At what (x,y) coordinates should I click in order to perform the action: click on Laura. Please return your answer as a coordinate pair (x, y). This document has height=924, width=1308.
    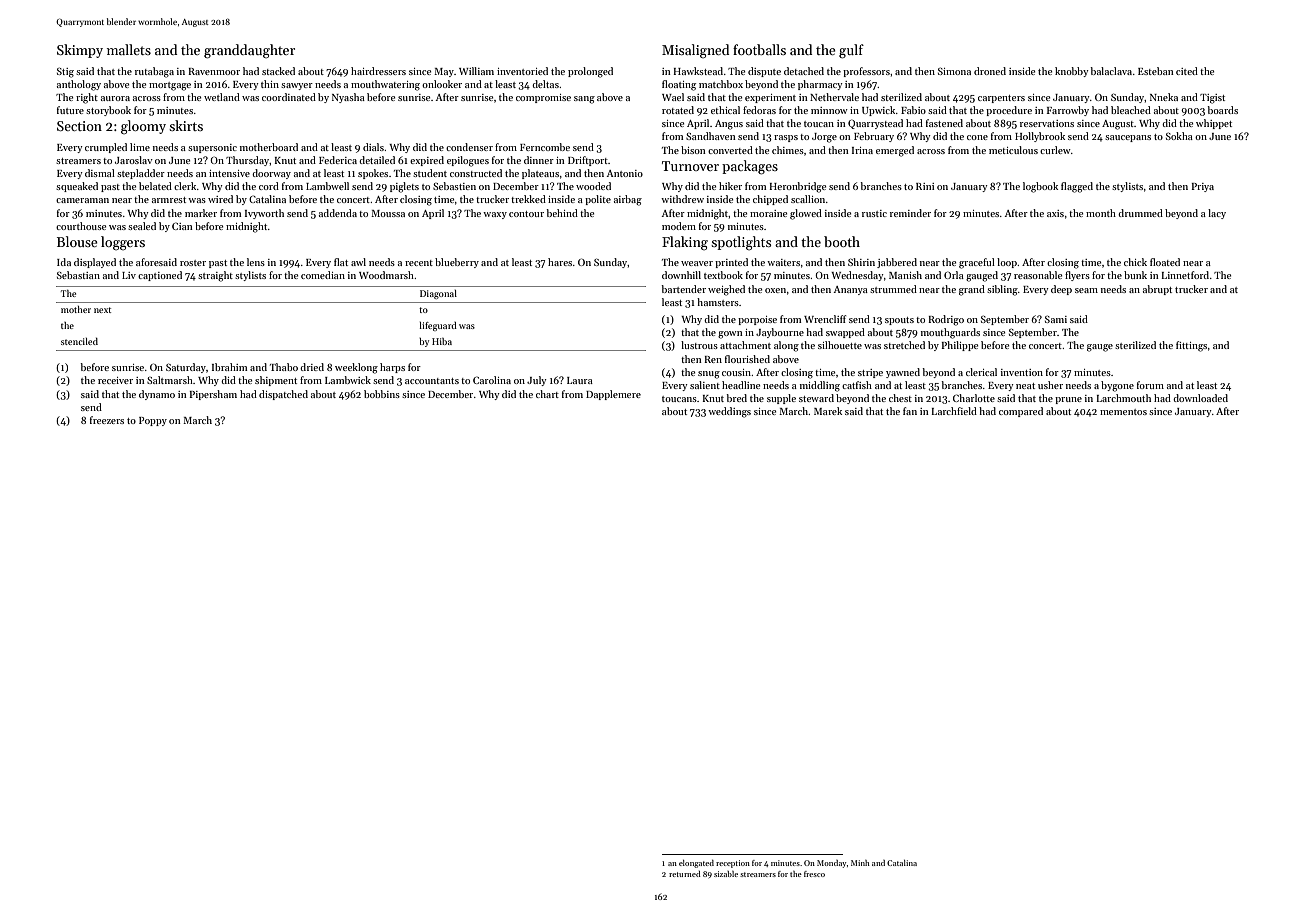
    Looking at the image, I should click on (580, 380).
